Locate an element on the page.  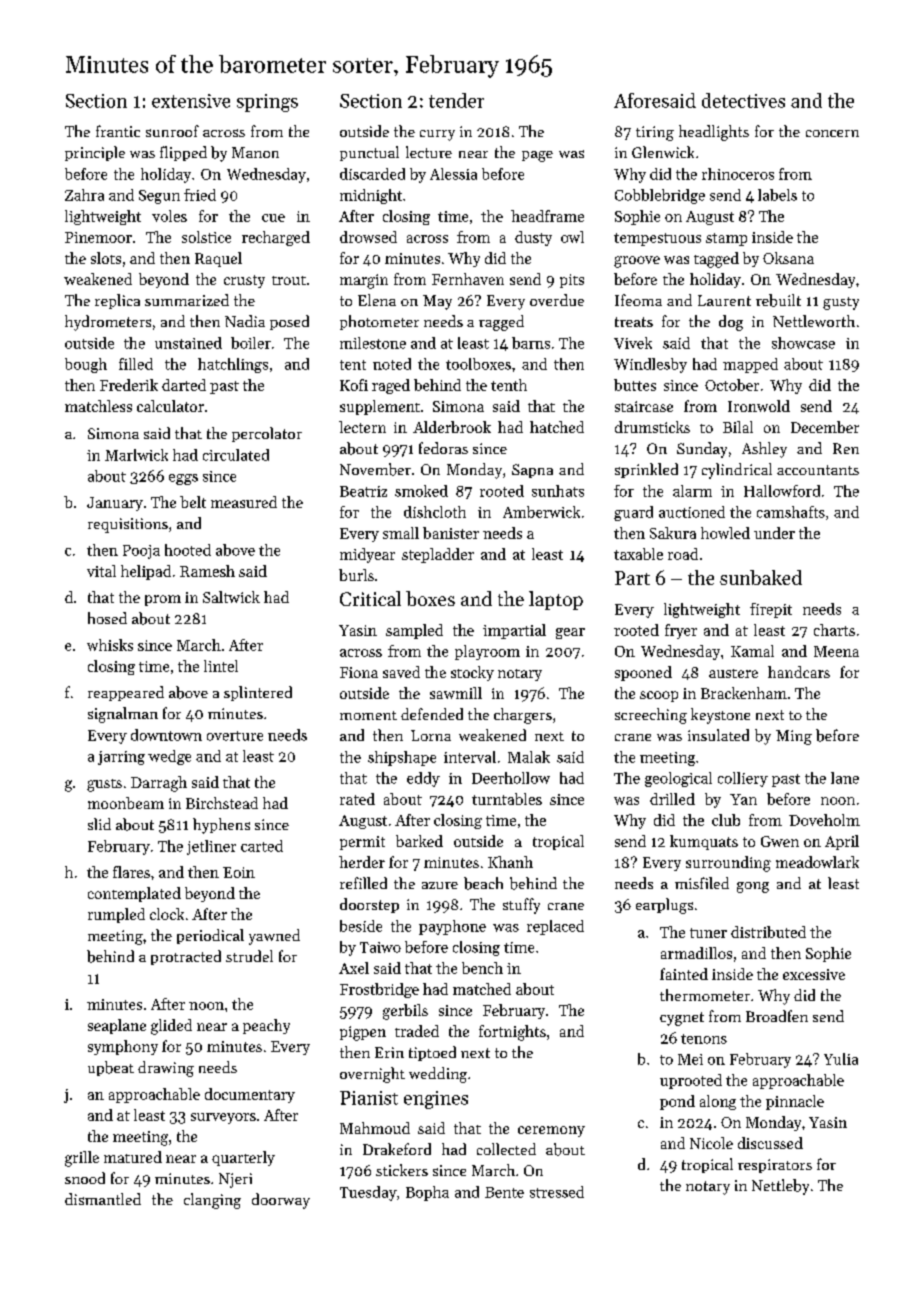
Nettleby is located at coordinates (780, 1187).
